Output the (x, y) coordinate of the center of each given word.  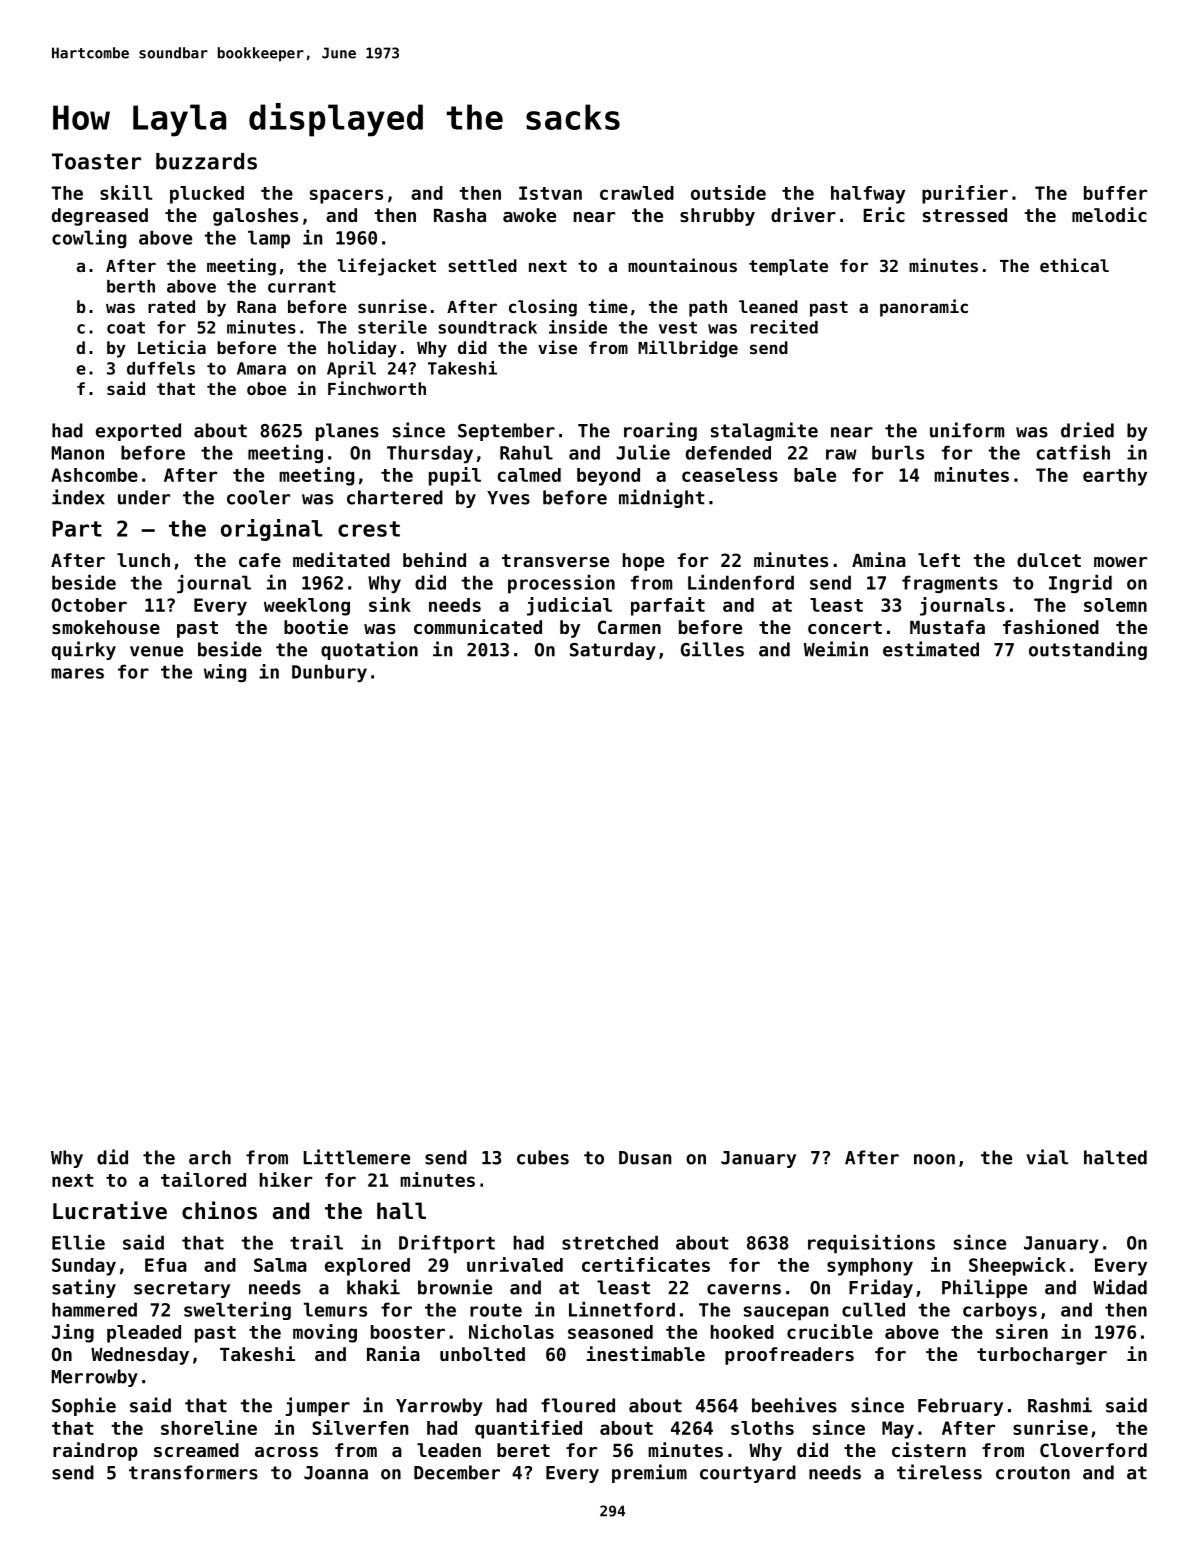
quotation (369, 650)
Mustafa (947, 627)
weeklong (307, 607)
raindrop (95, 1451)
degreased (100, 217)
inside (578, 327)
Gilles (712, 649)
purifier (965, 194)
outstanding (1088, 650)
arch (210, 1157)
